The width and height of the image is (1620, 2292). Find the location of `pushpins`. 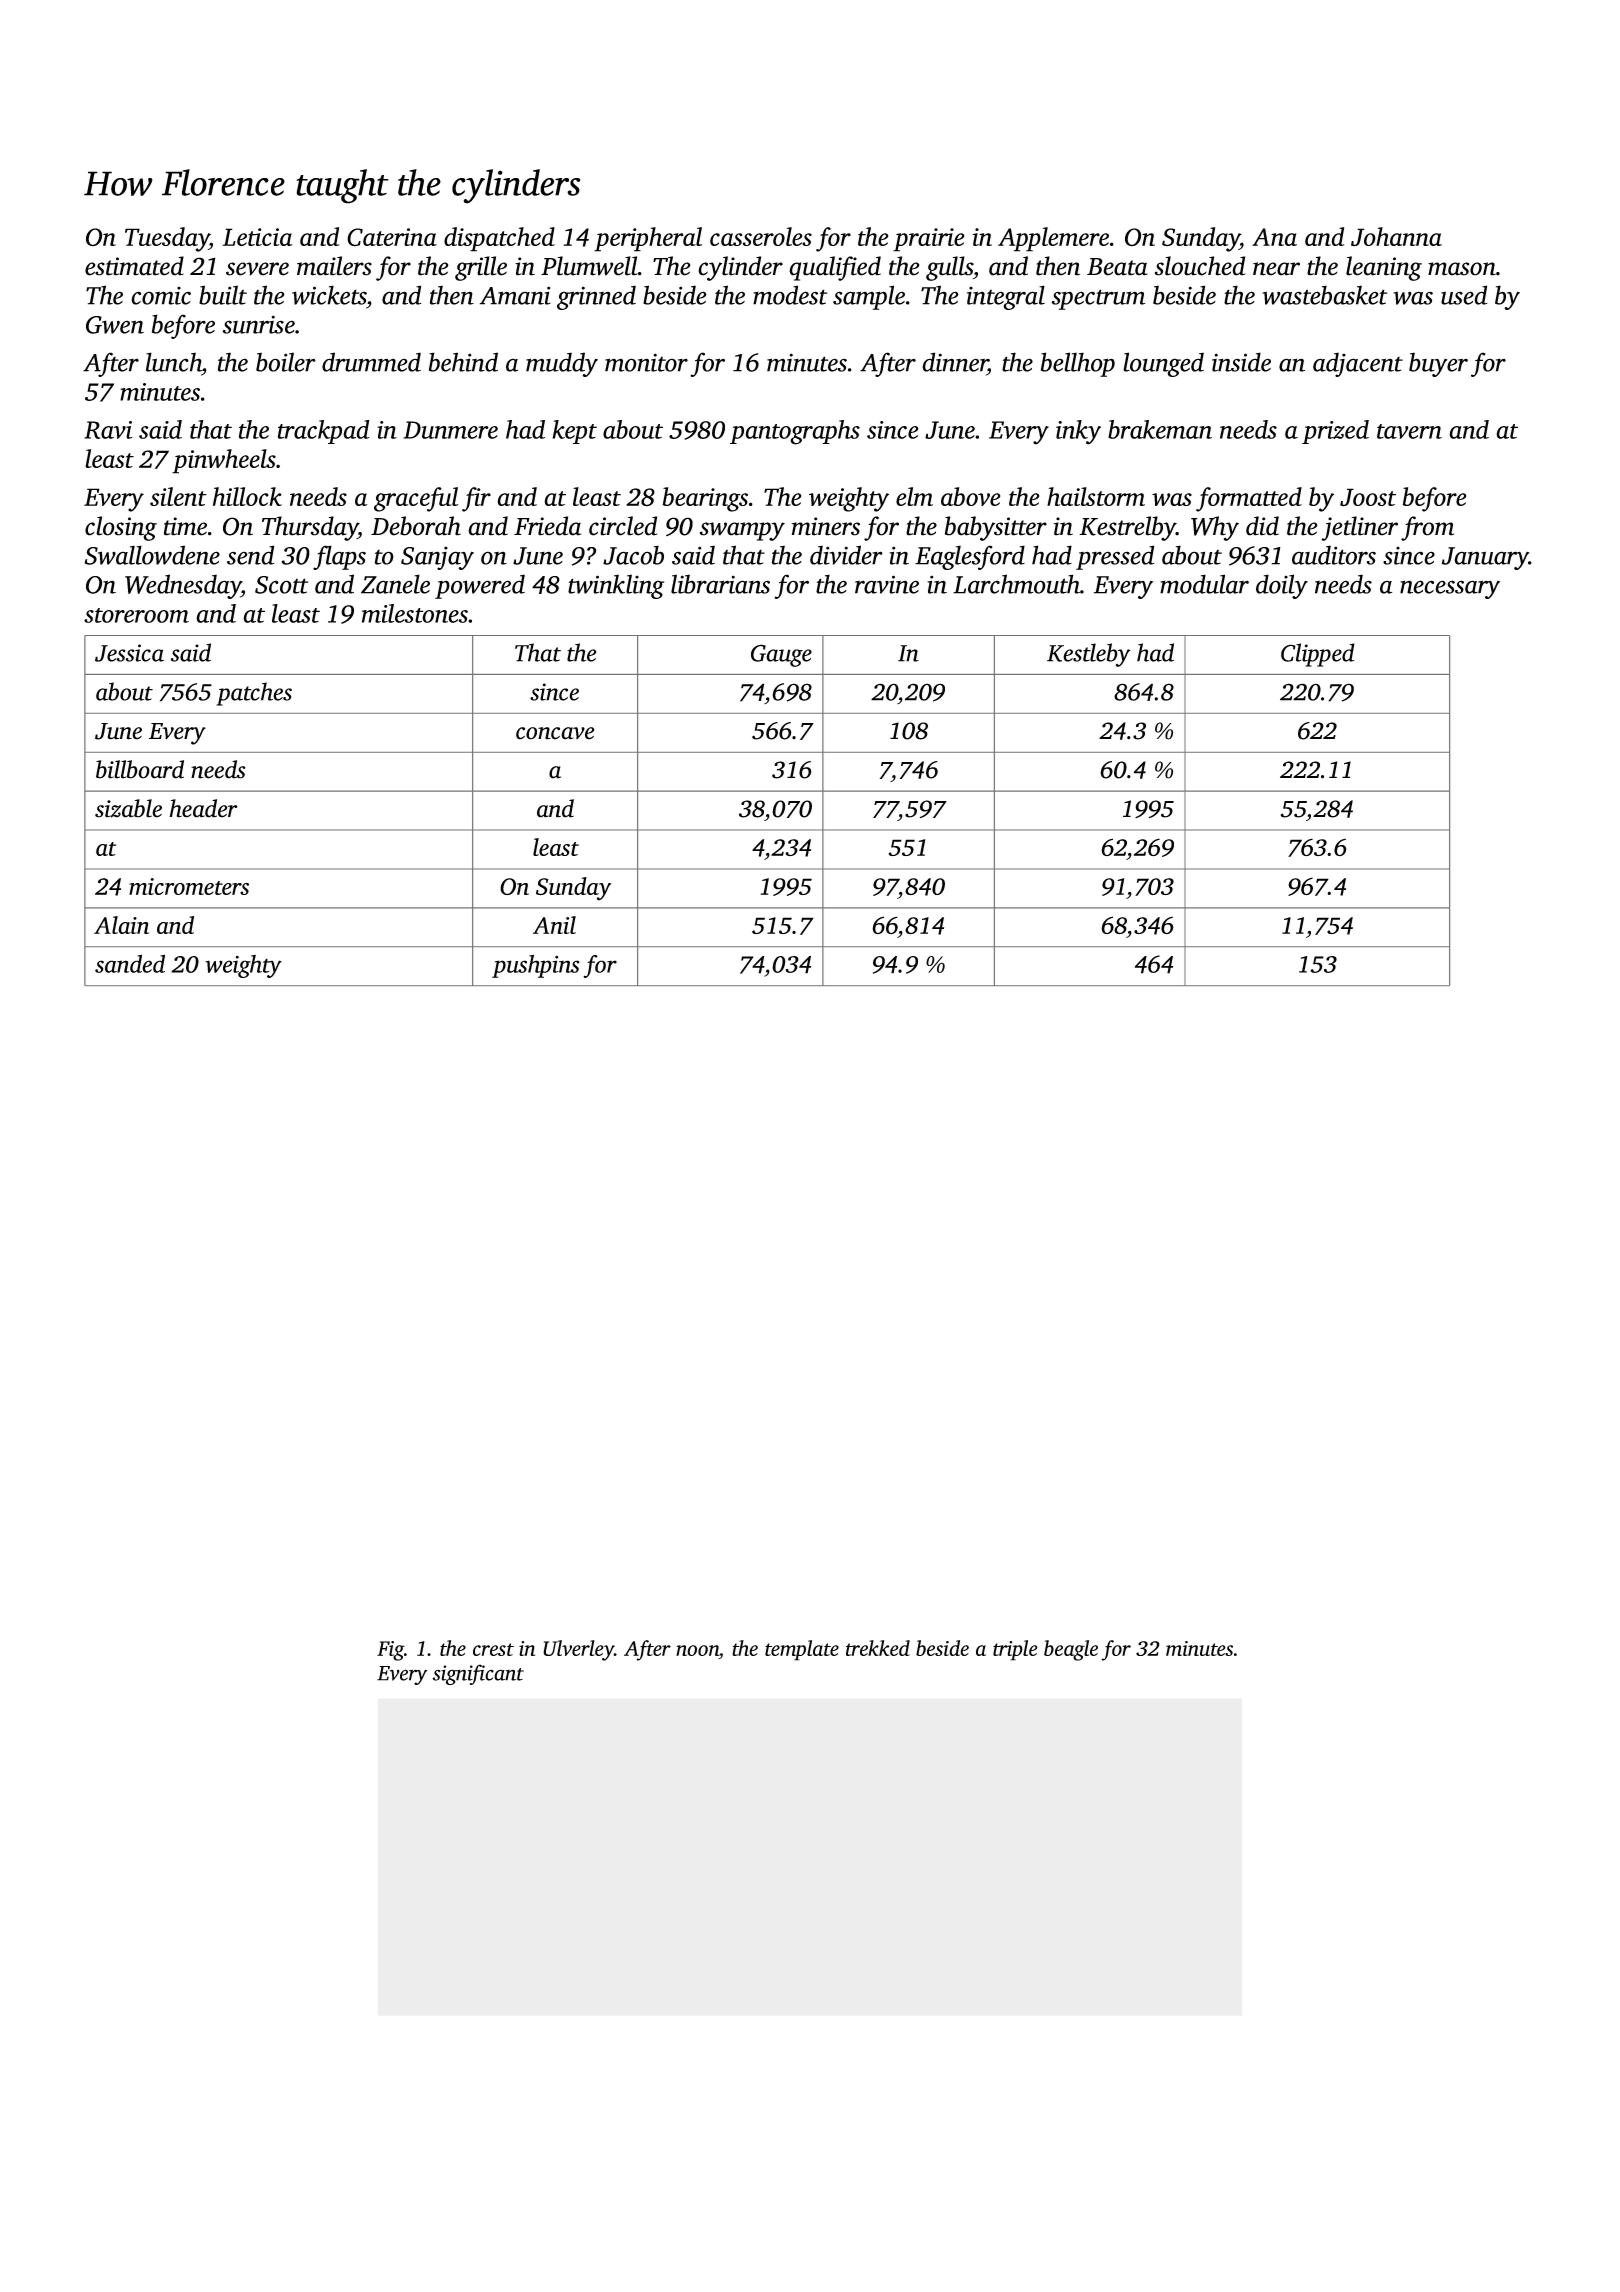

pushpins is located at coordinates (536, 966).
